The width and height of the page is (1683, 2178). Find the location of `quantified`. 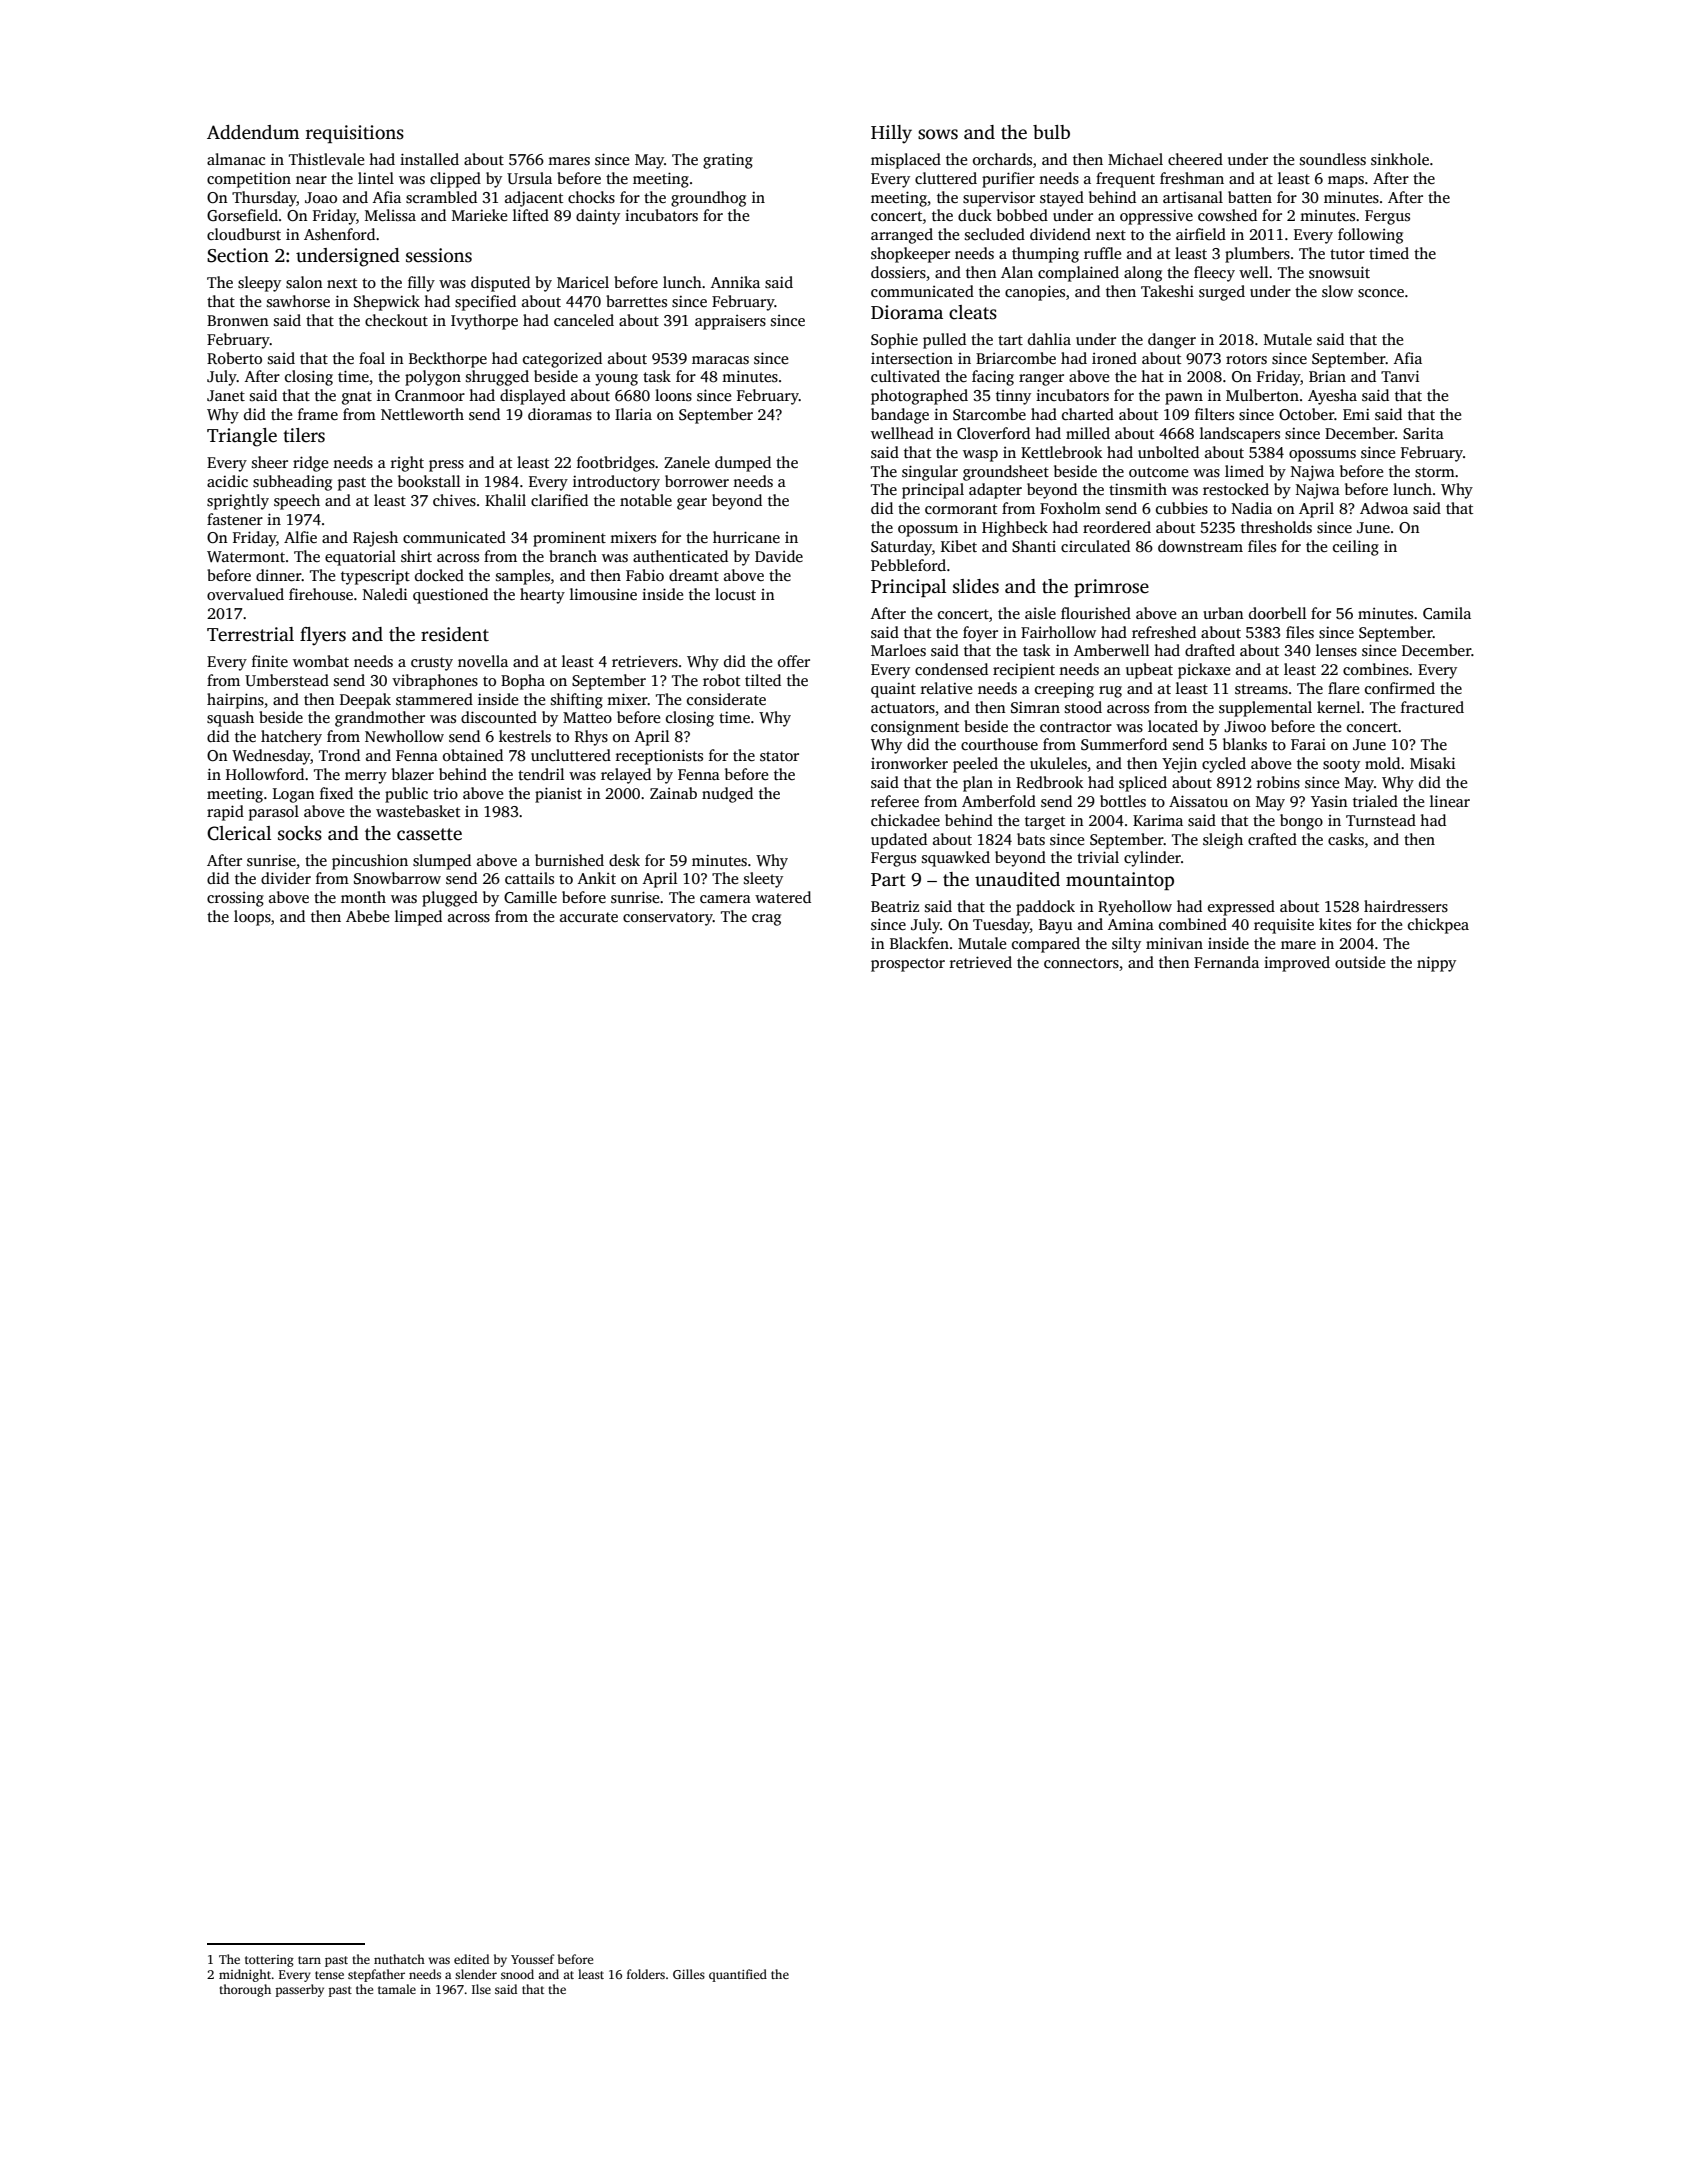

quantified is located at coordinates (738, 1975).
